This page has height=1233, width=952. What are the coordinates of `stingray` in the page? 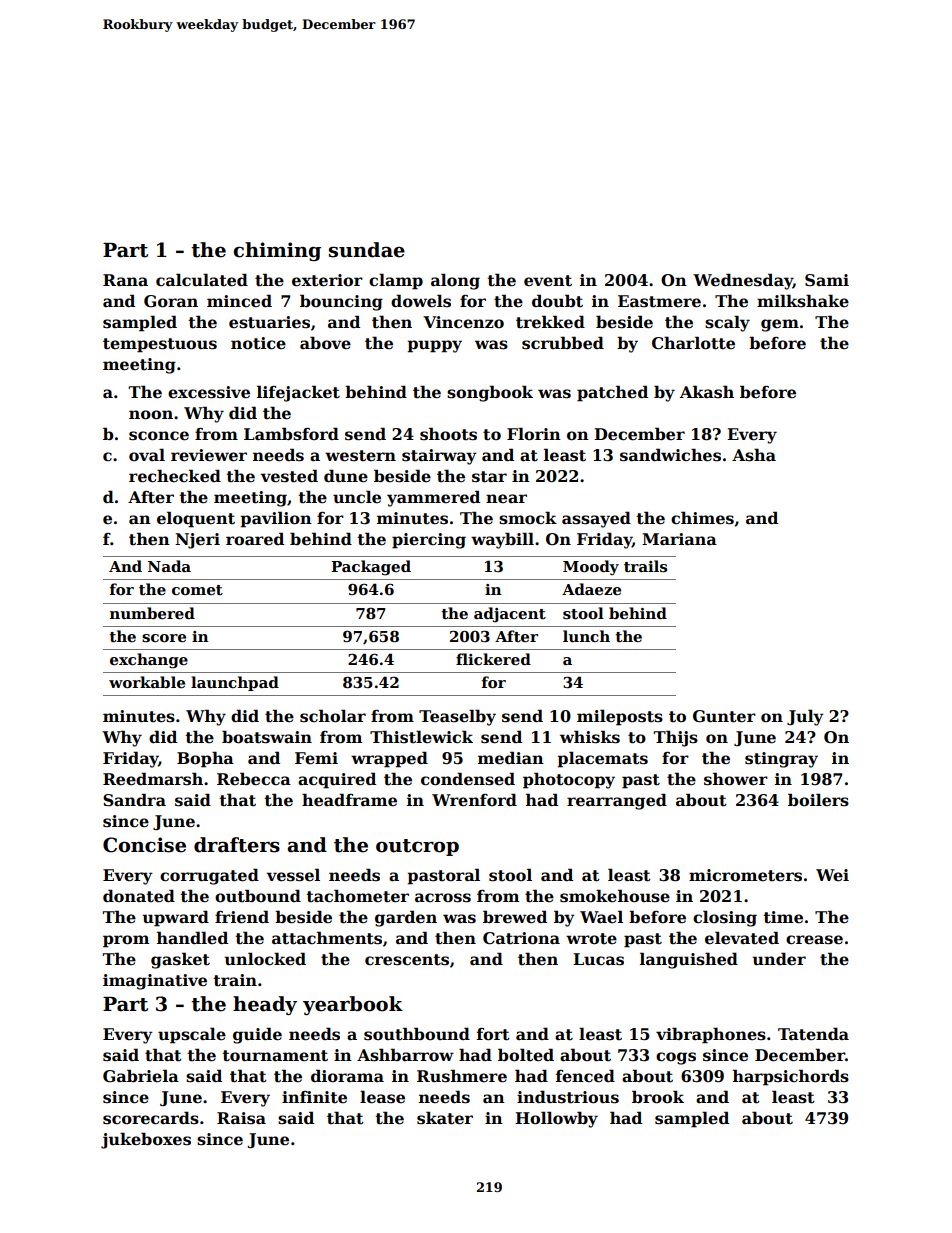 It's located at (781, 760).
